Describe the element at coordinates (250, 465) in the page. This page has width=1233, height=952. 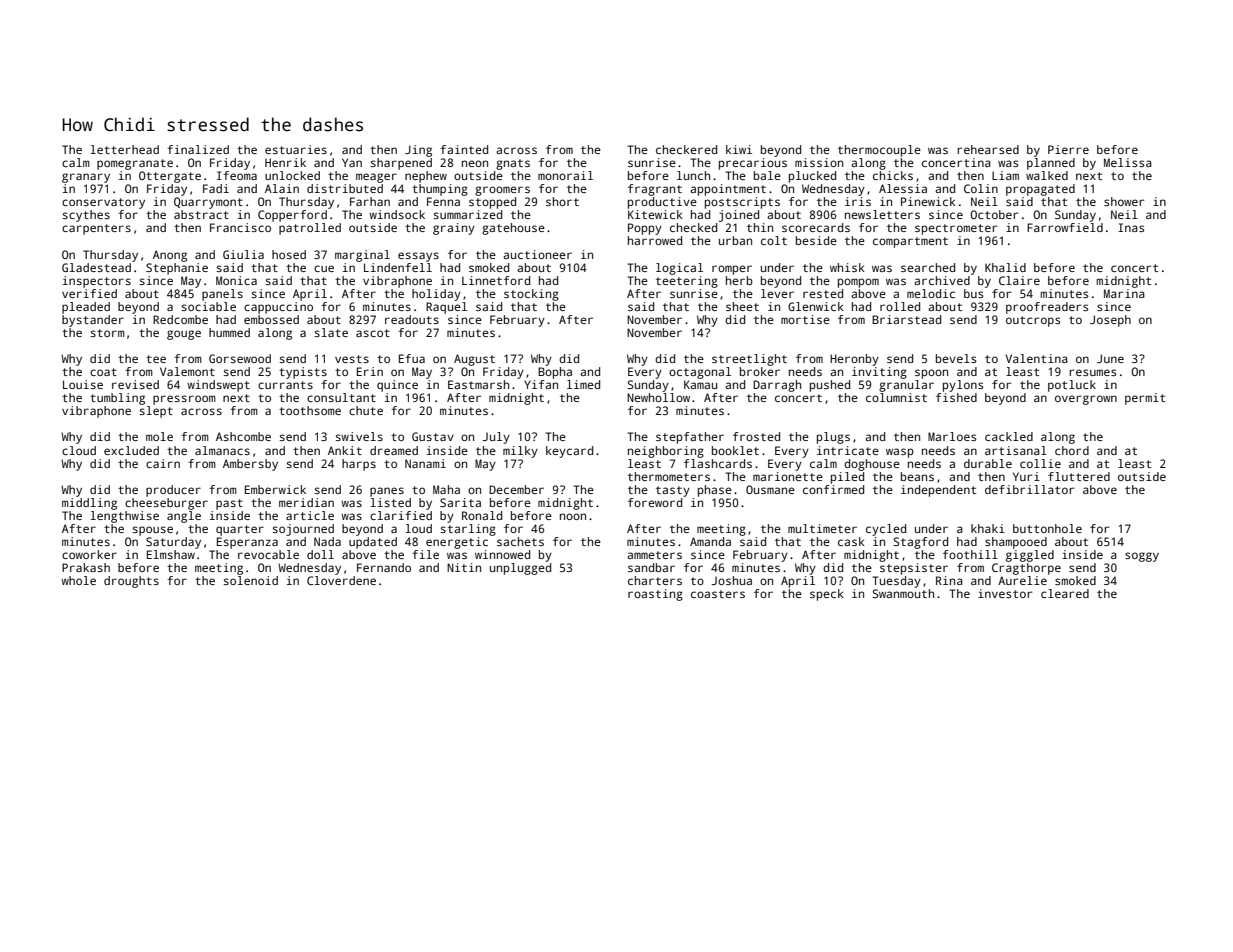
I see `Ambersby` at that location.
